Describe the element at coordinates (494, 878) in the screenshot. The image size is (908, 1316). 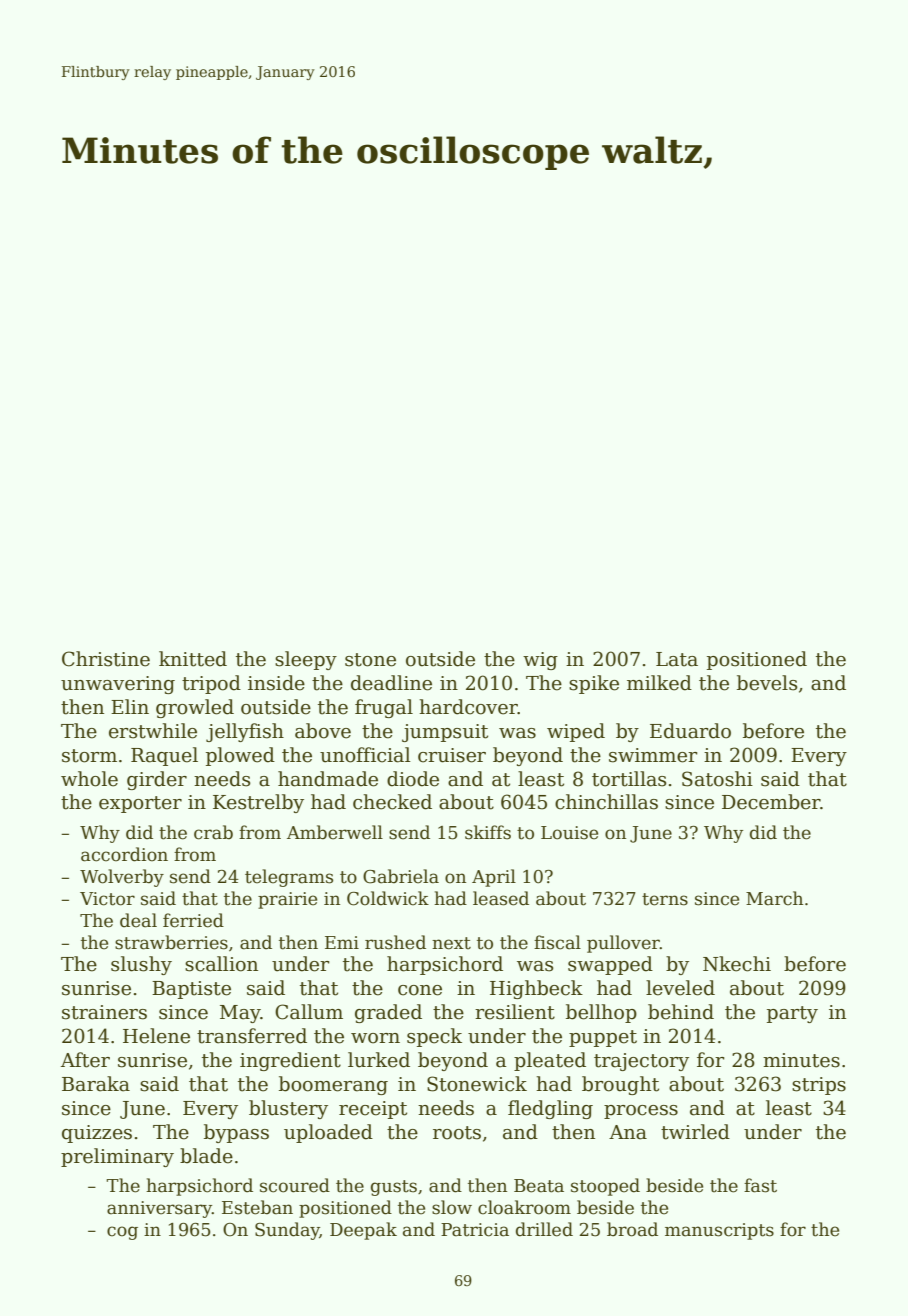
I see `April` at that location.
